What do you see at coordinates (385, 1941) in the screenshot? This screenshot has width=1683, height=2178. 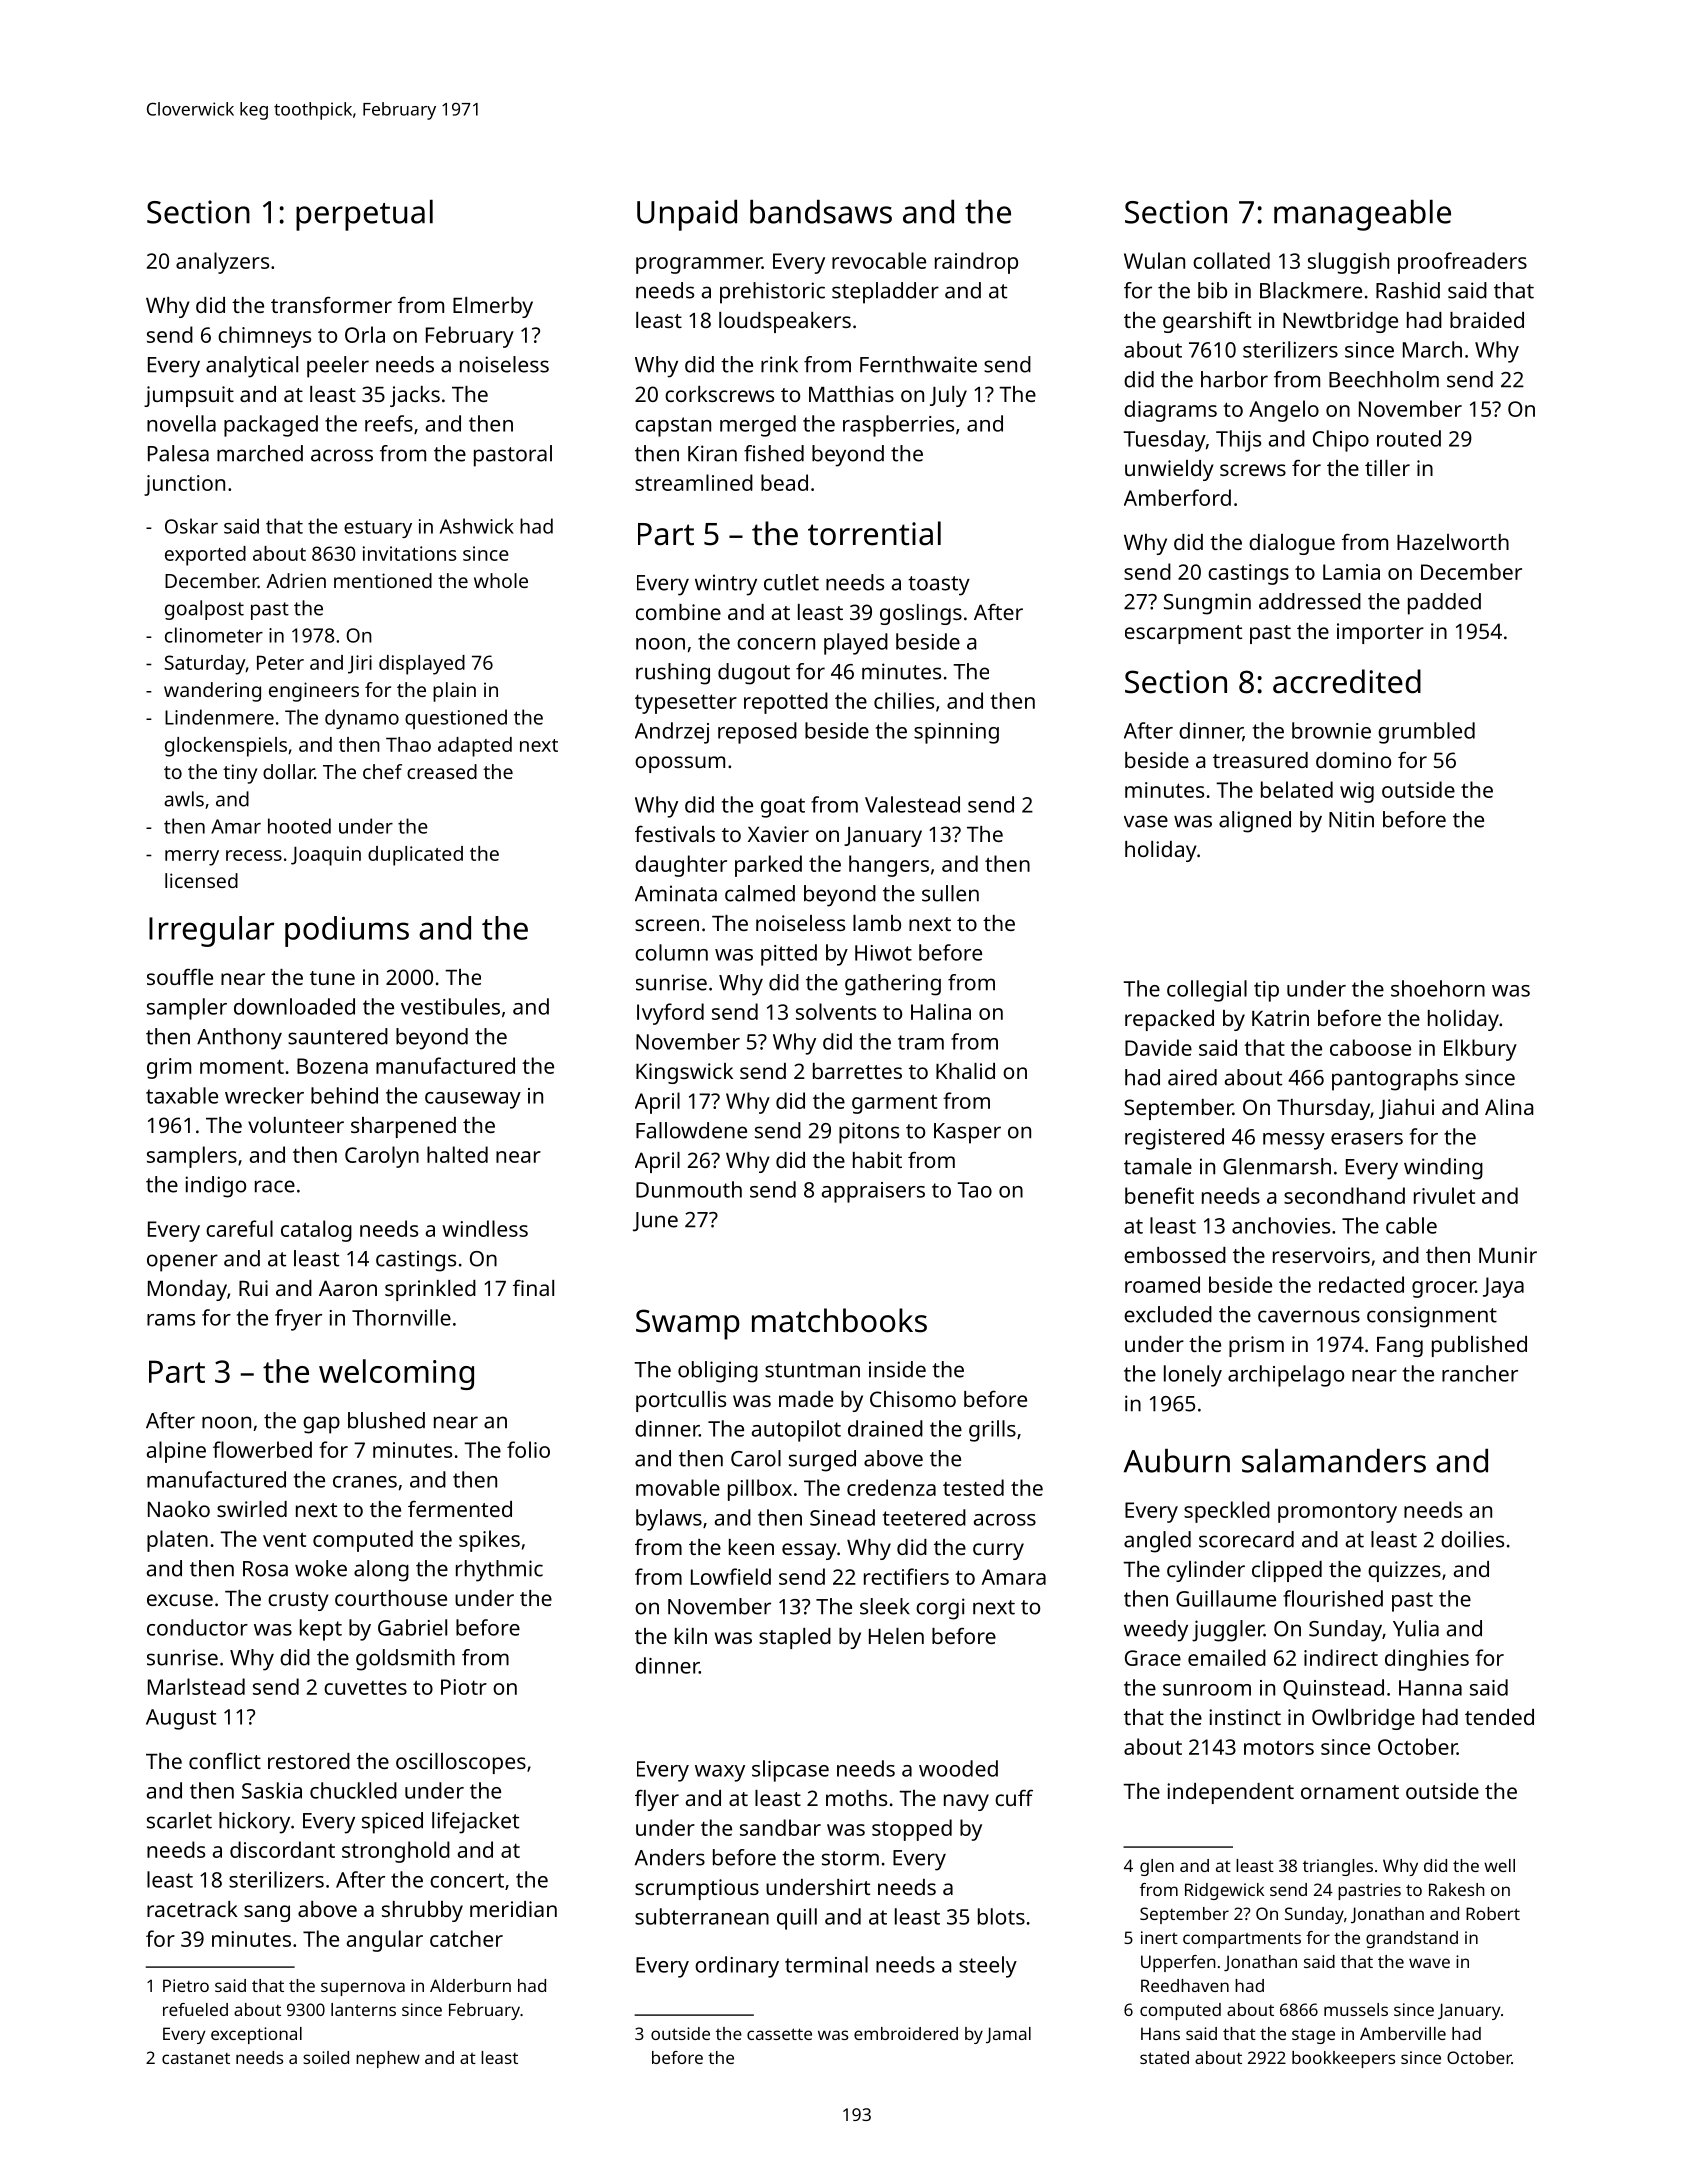 I see `angular` at bounding box center [385, 1941].
